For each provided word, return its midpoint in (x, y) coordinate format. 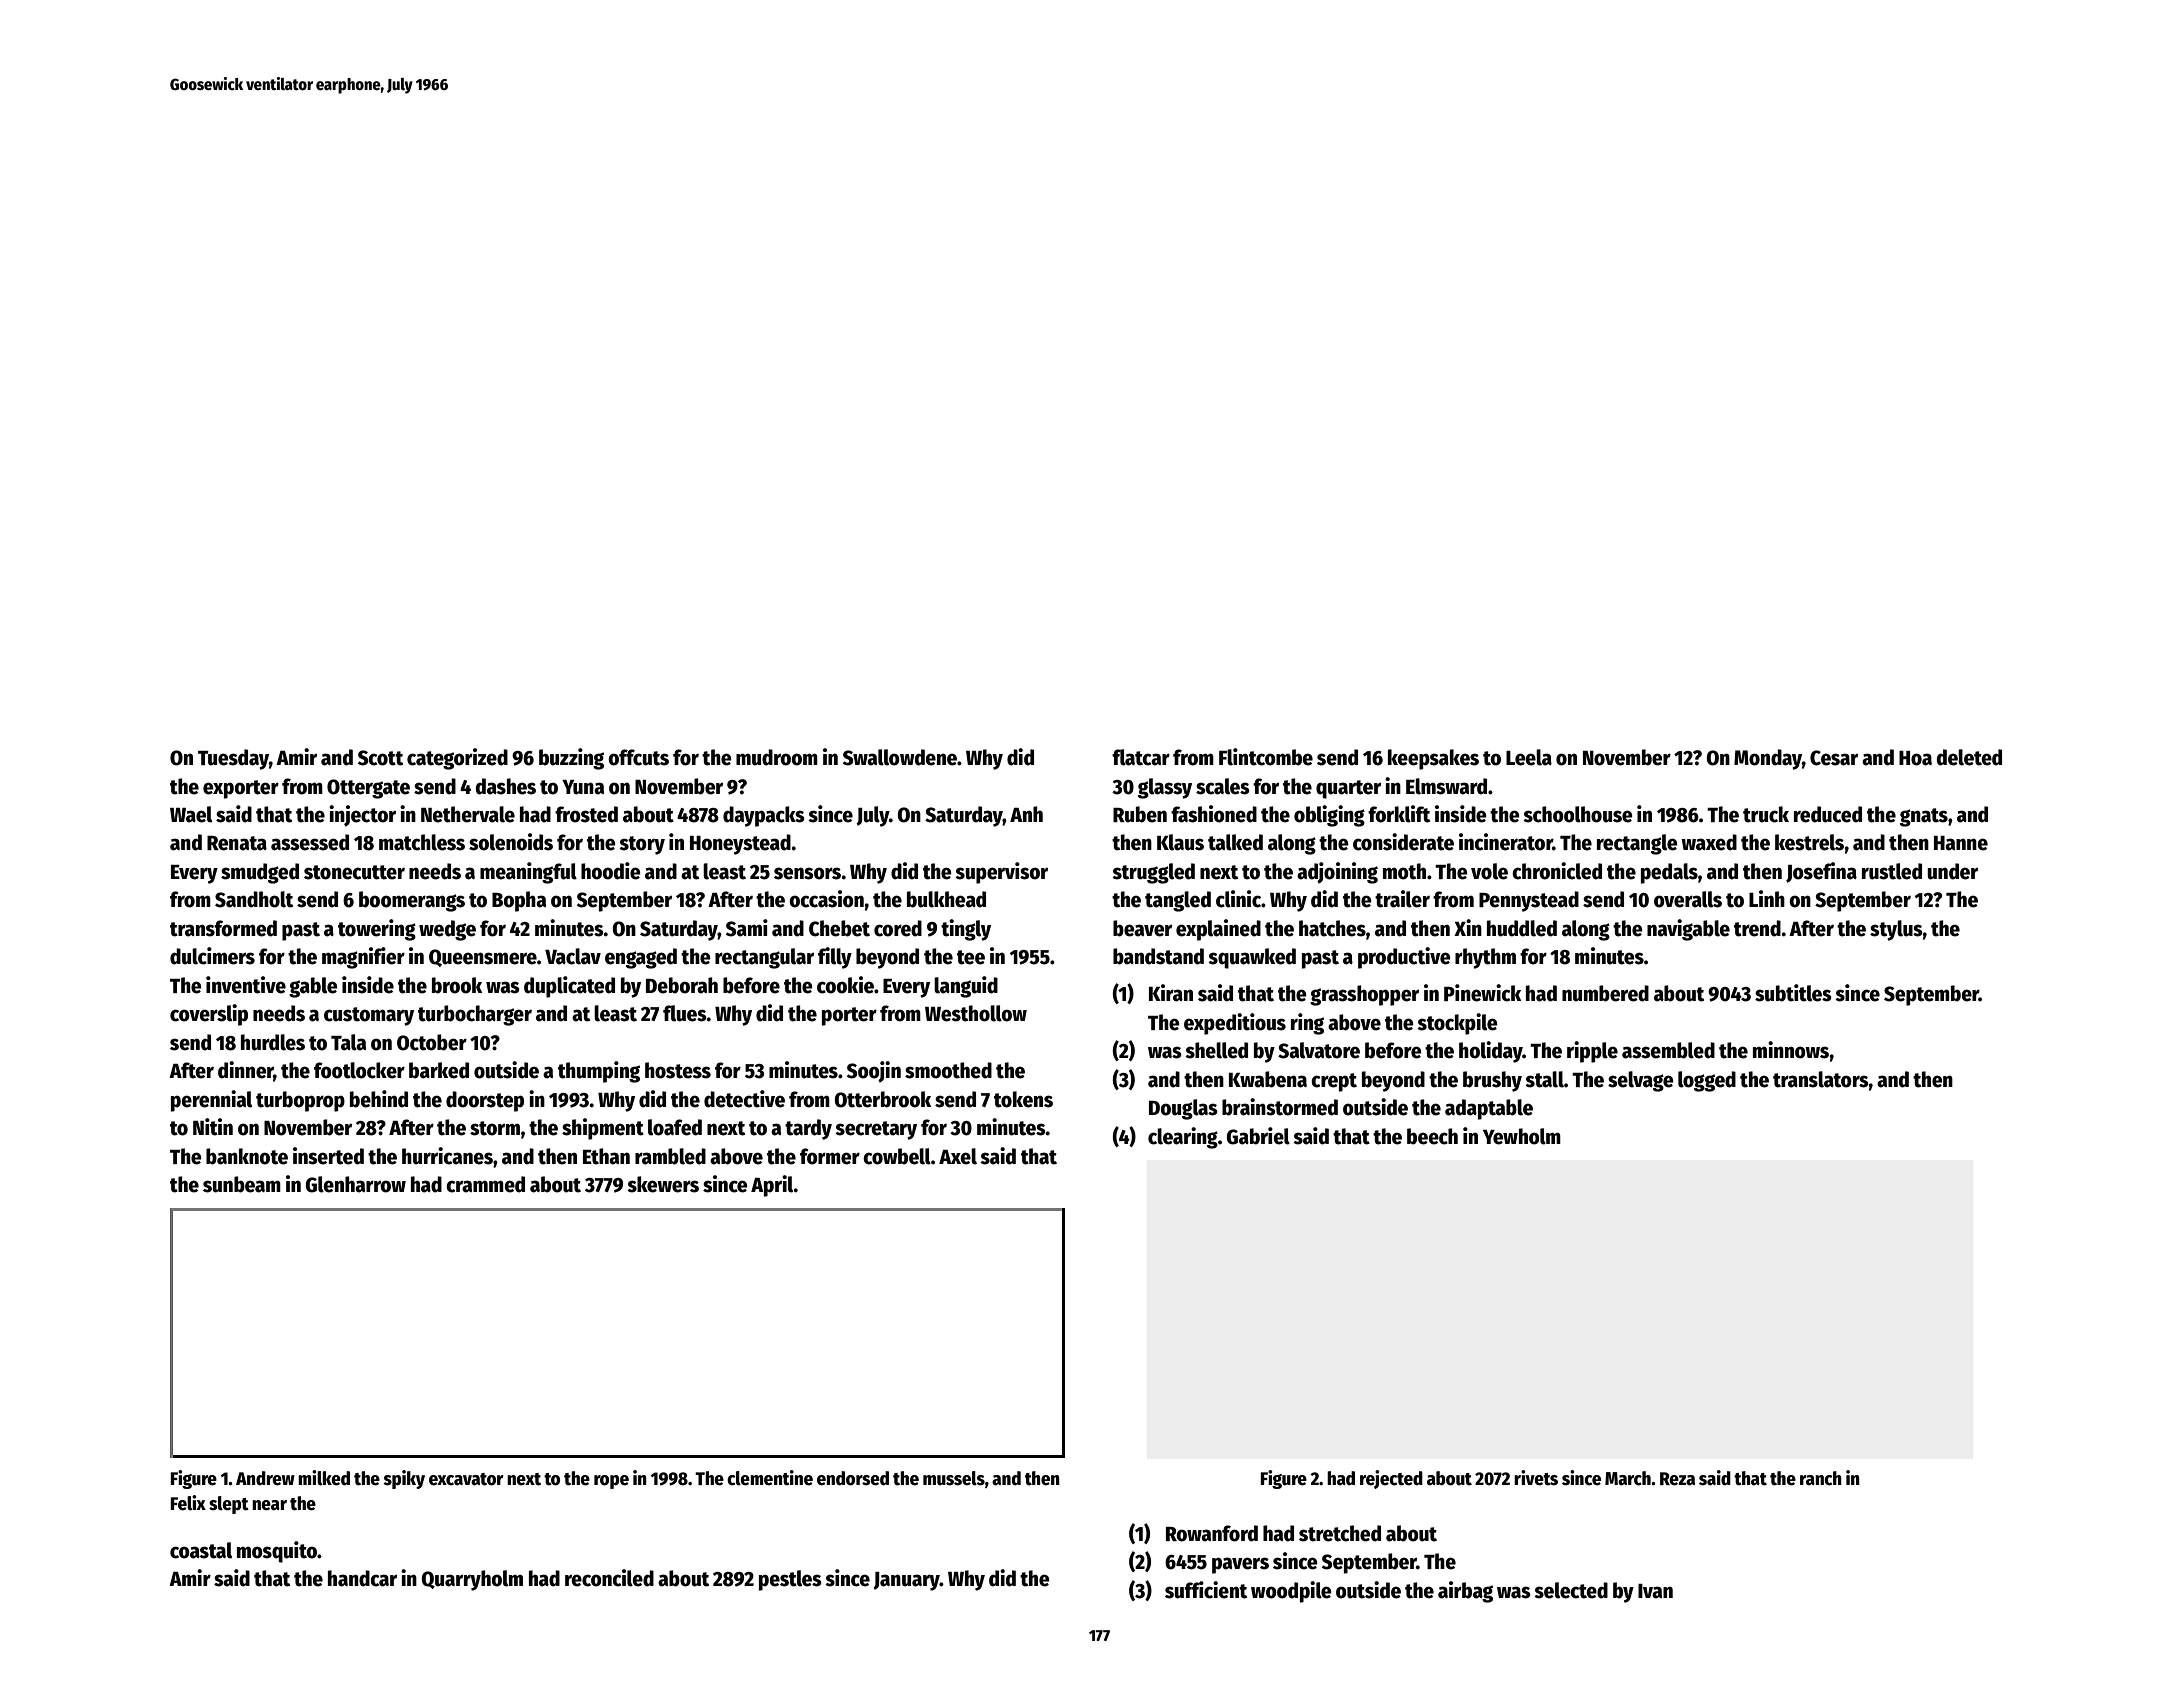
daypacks (764, 816)
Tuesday (233, 759)
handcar (362, 1578)
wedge (447, 930)
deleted (1969, 757)
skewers (663, 1184)
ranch (1821, 1478)
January (906, 1581)
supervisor (1001, 873)
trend (1757, 928)
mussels (954, 1478)
